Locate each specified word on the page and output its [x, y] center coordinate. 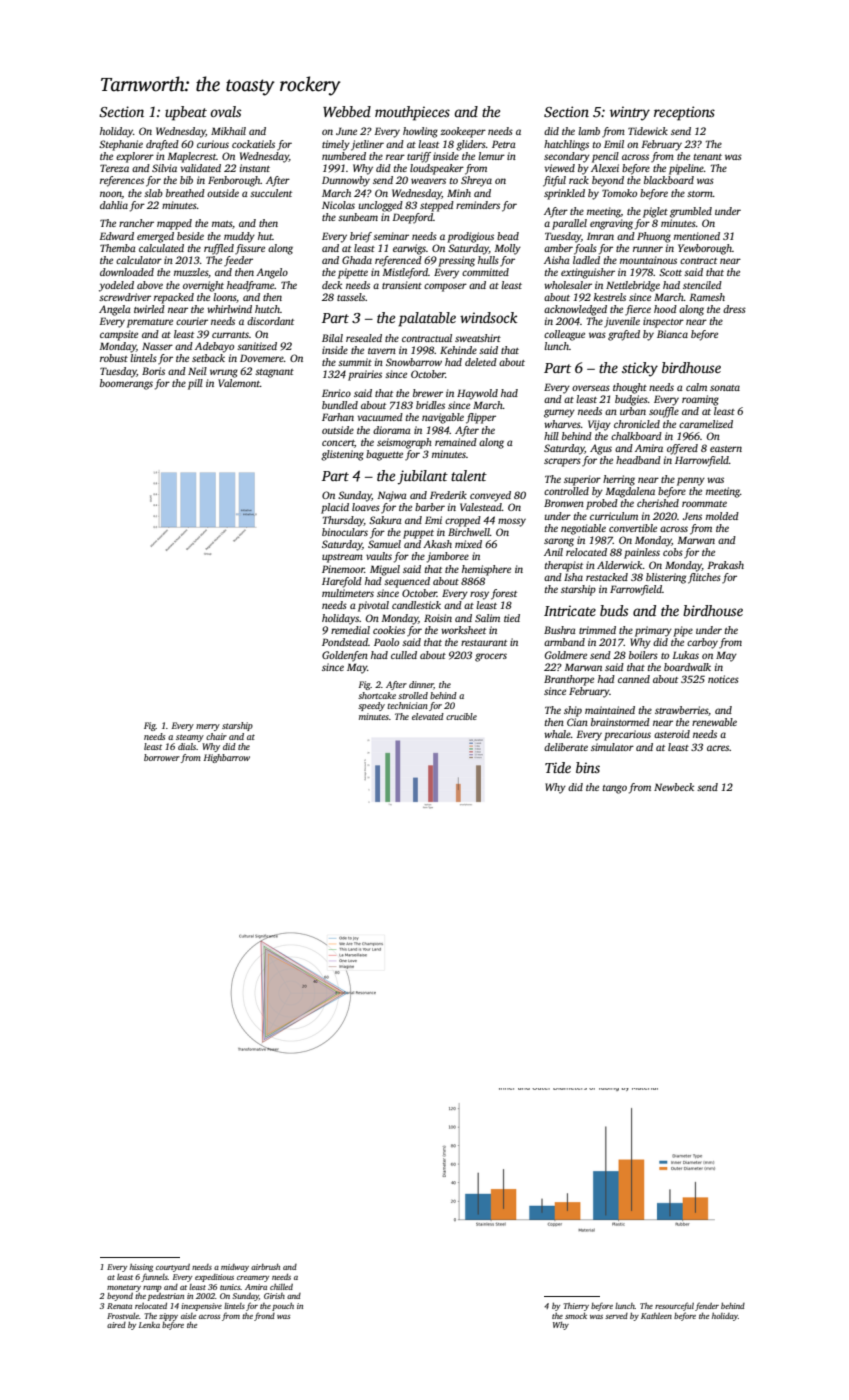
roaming [700, 400]
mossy [512, 522]
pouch [283, 1307]
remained [456, 442]
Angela [115, 310]
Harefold [342, 582]
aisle [188, 1316]
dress [734, 309]
